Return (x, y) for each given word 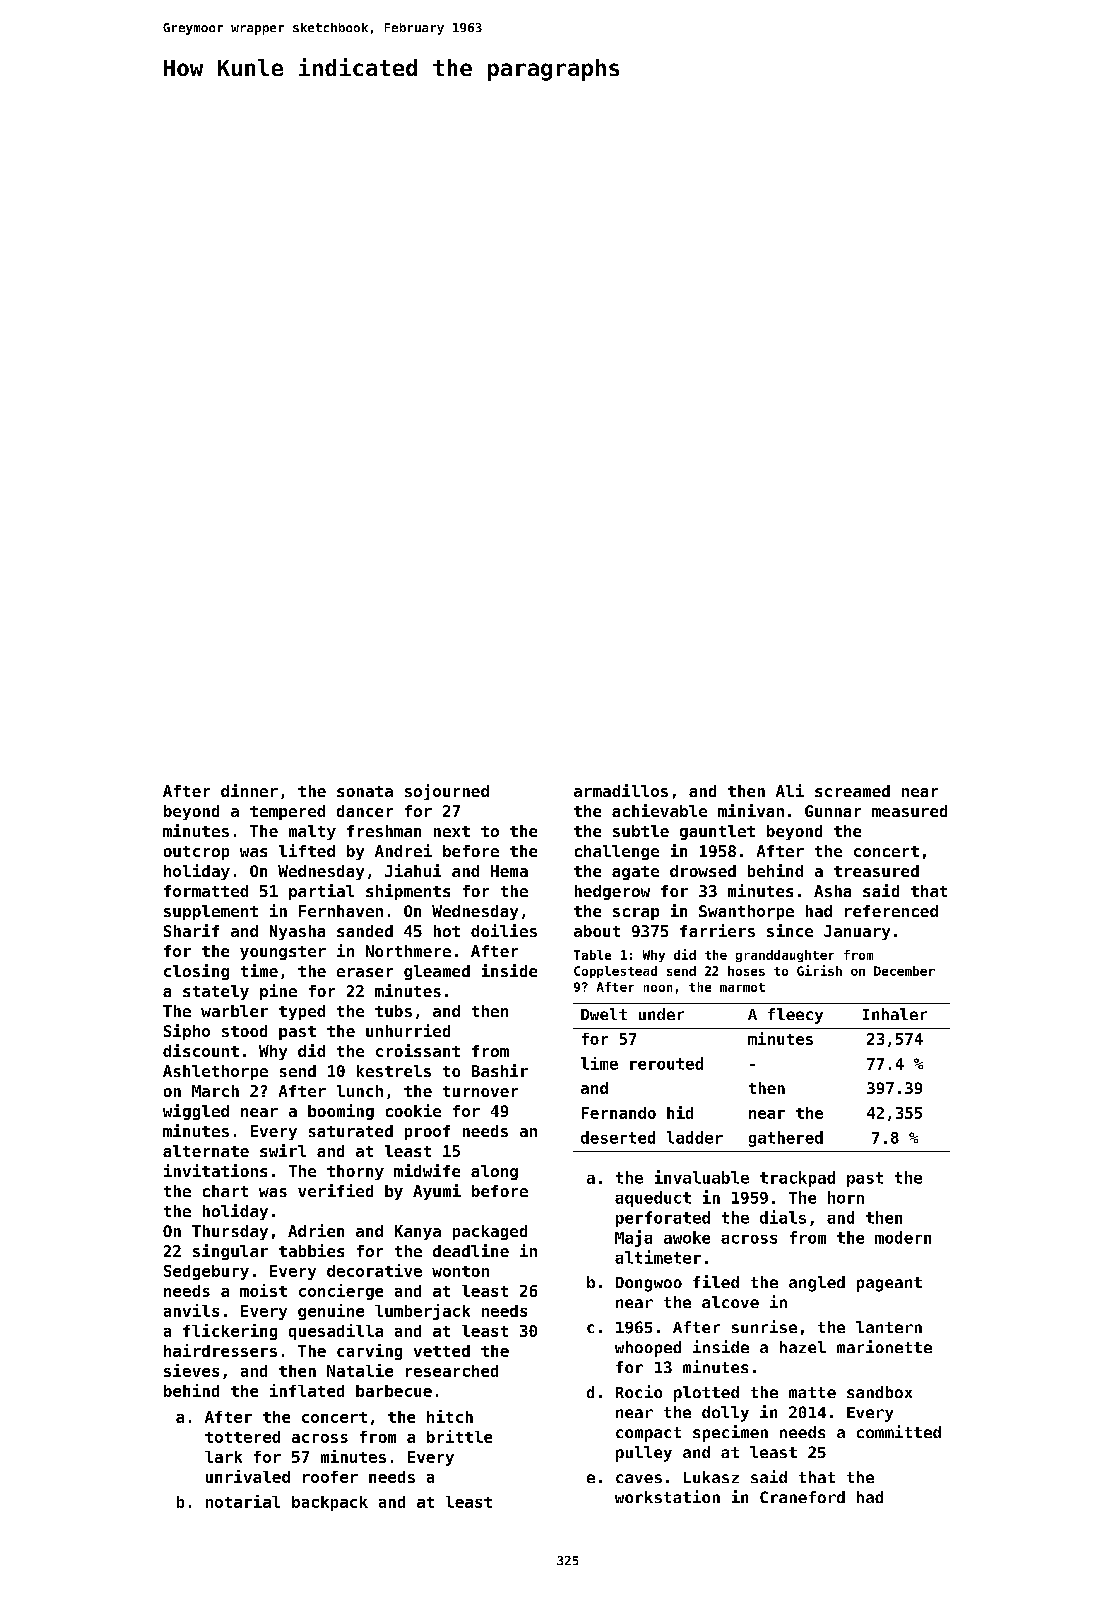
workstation (667, 1496)
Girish (819, 970)
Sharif (191, 930)
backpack (330, 1503)
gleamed (437, 972)
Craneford (802, 1497)
